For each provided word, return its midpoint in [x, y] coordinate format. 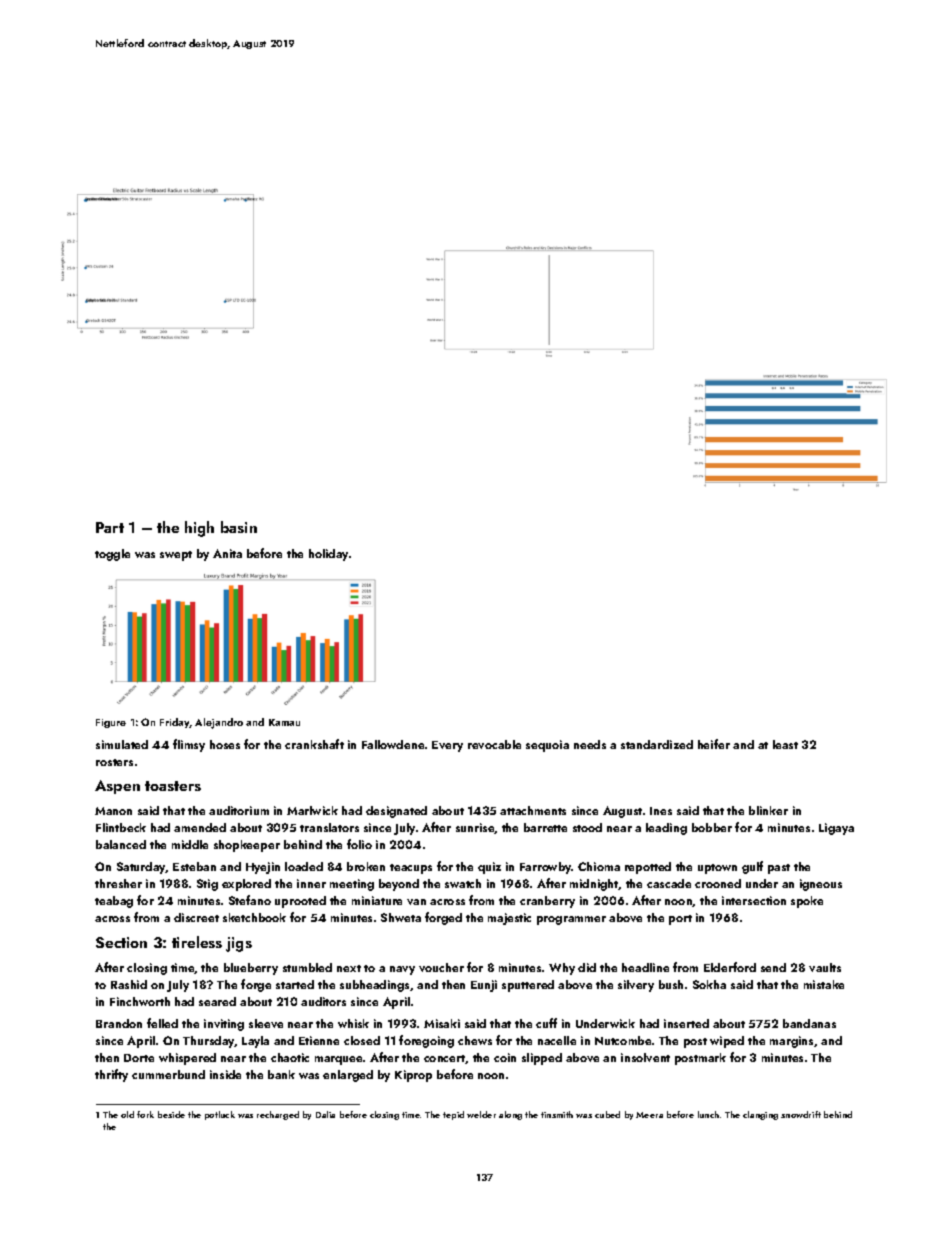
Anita [227, 553]
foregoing [426, 1041]
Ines [661, 811]
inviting [224, 1025]
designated [396, 812]
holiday [328, 555]
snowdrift [801, 1114]
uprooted [300, 902]
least [785, 744]
